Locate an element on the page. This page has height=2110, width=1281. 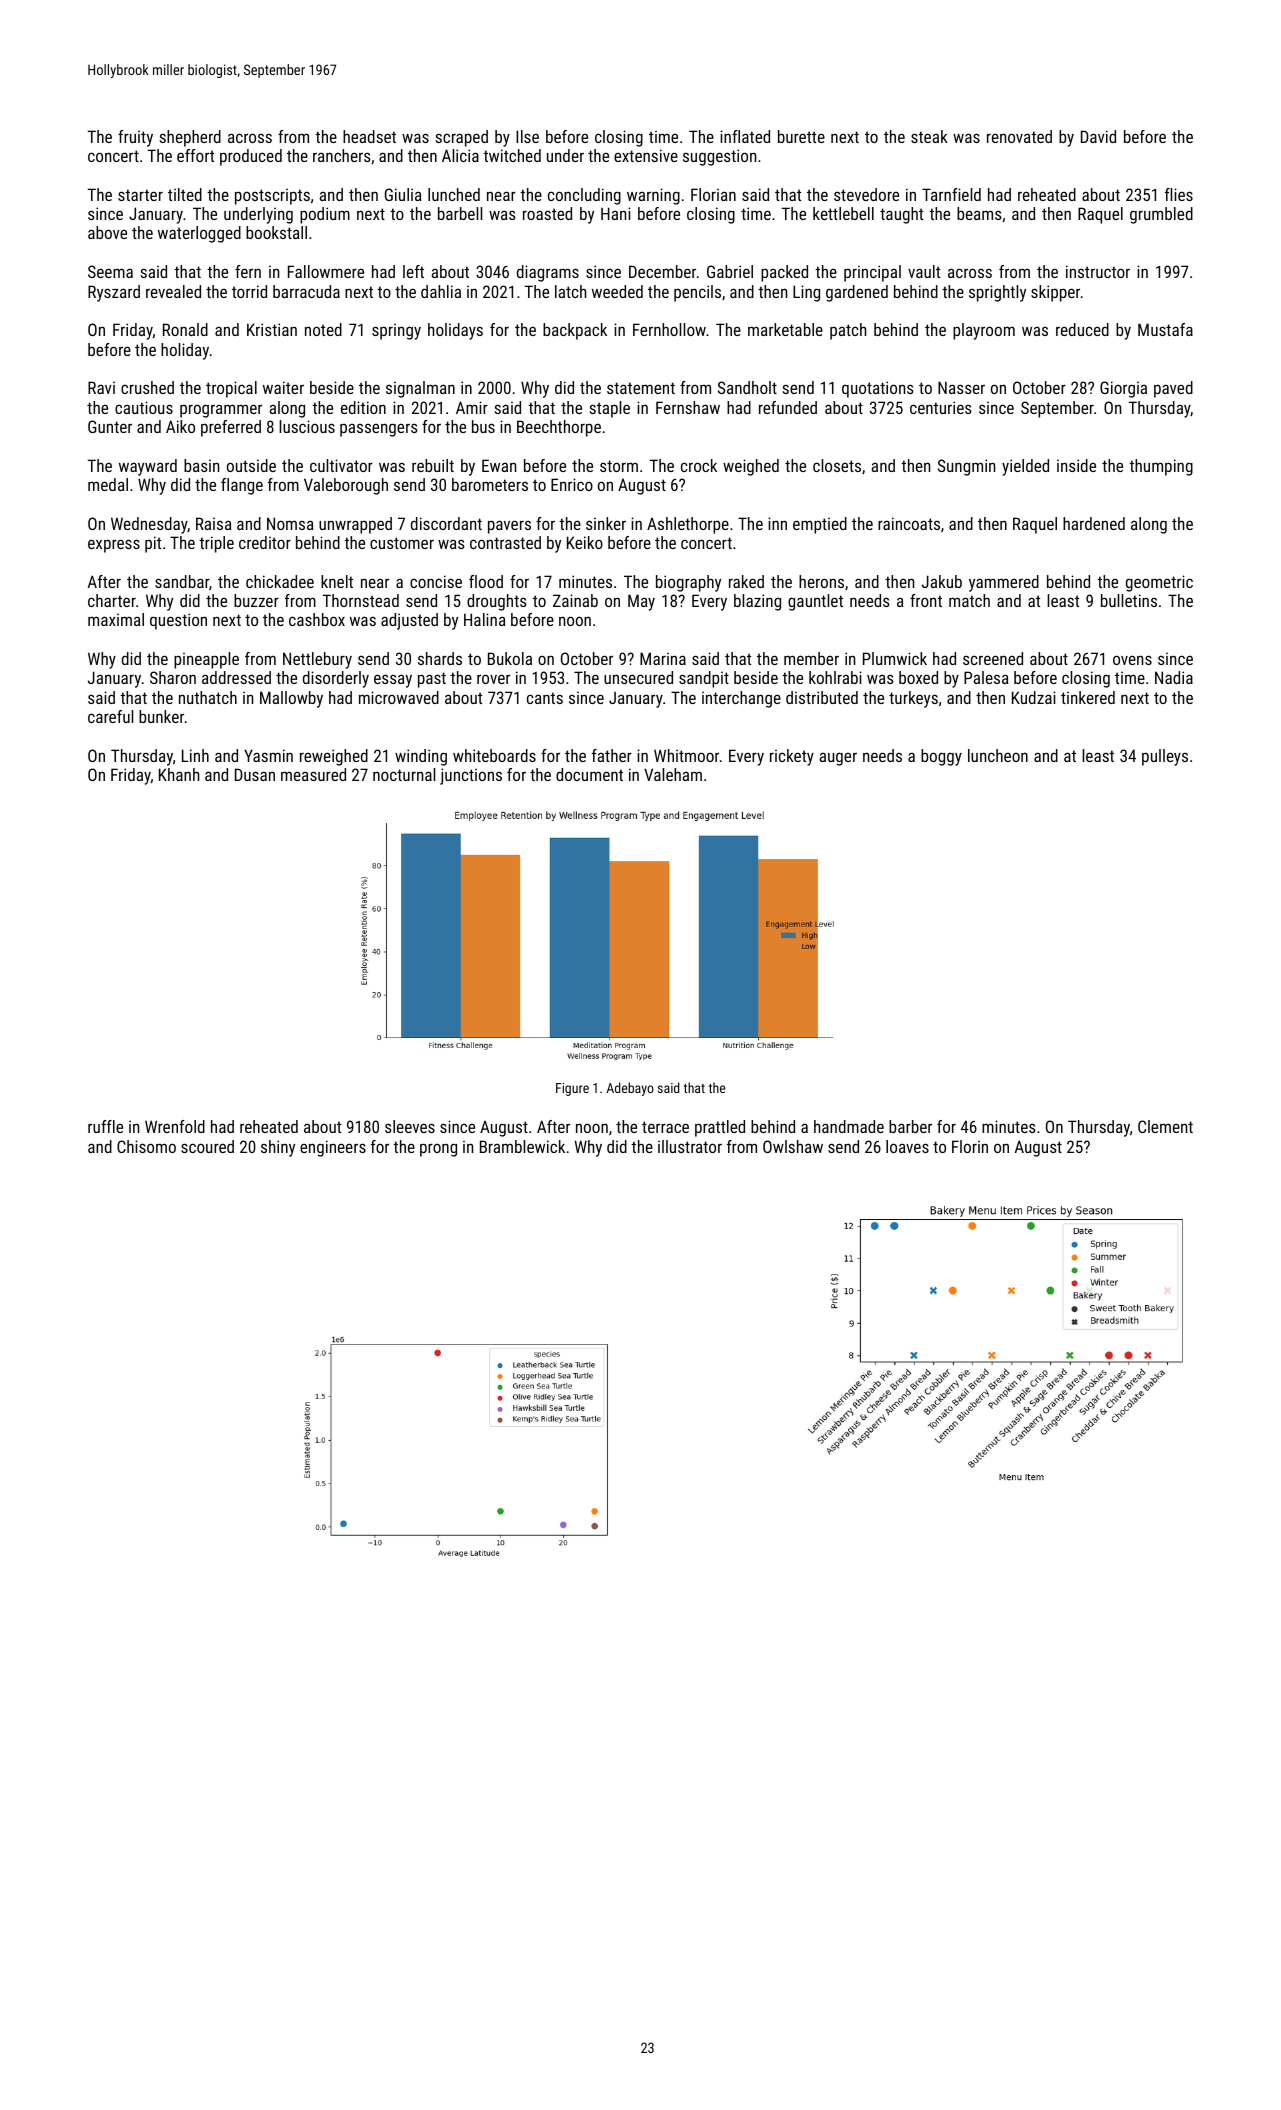
measured is located at coordinates (313, 774).
